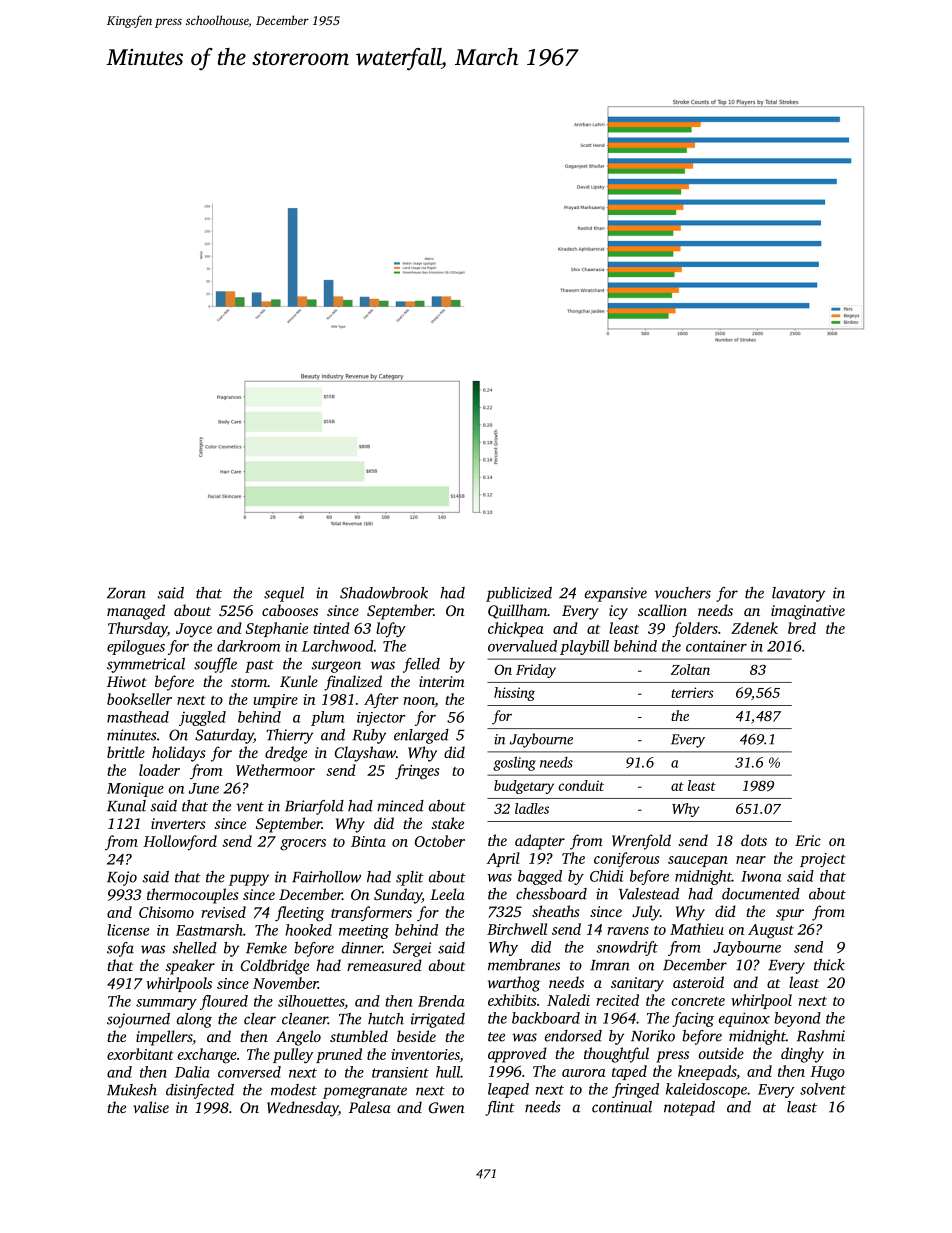  What do you see at coordinates (259, 666) in the document?
I see `past` at bounding box center [259, 666].
